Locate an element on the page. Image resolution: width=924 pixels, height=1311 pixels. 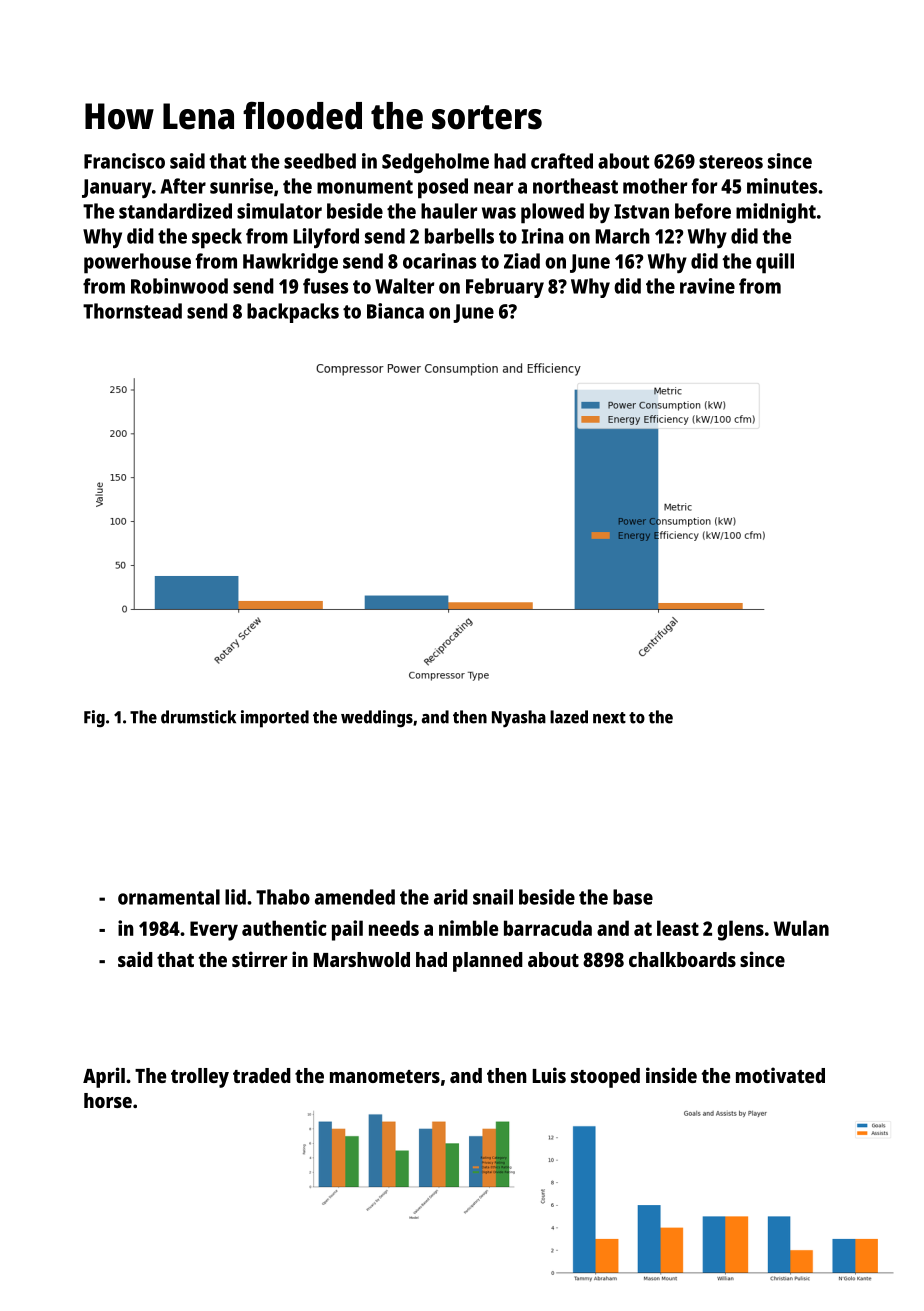
quill is located at coordinates (775, 263).
